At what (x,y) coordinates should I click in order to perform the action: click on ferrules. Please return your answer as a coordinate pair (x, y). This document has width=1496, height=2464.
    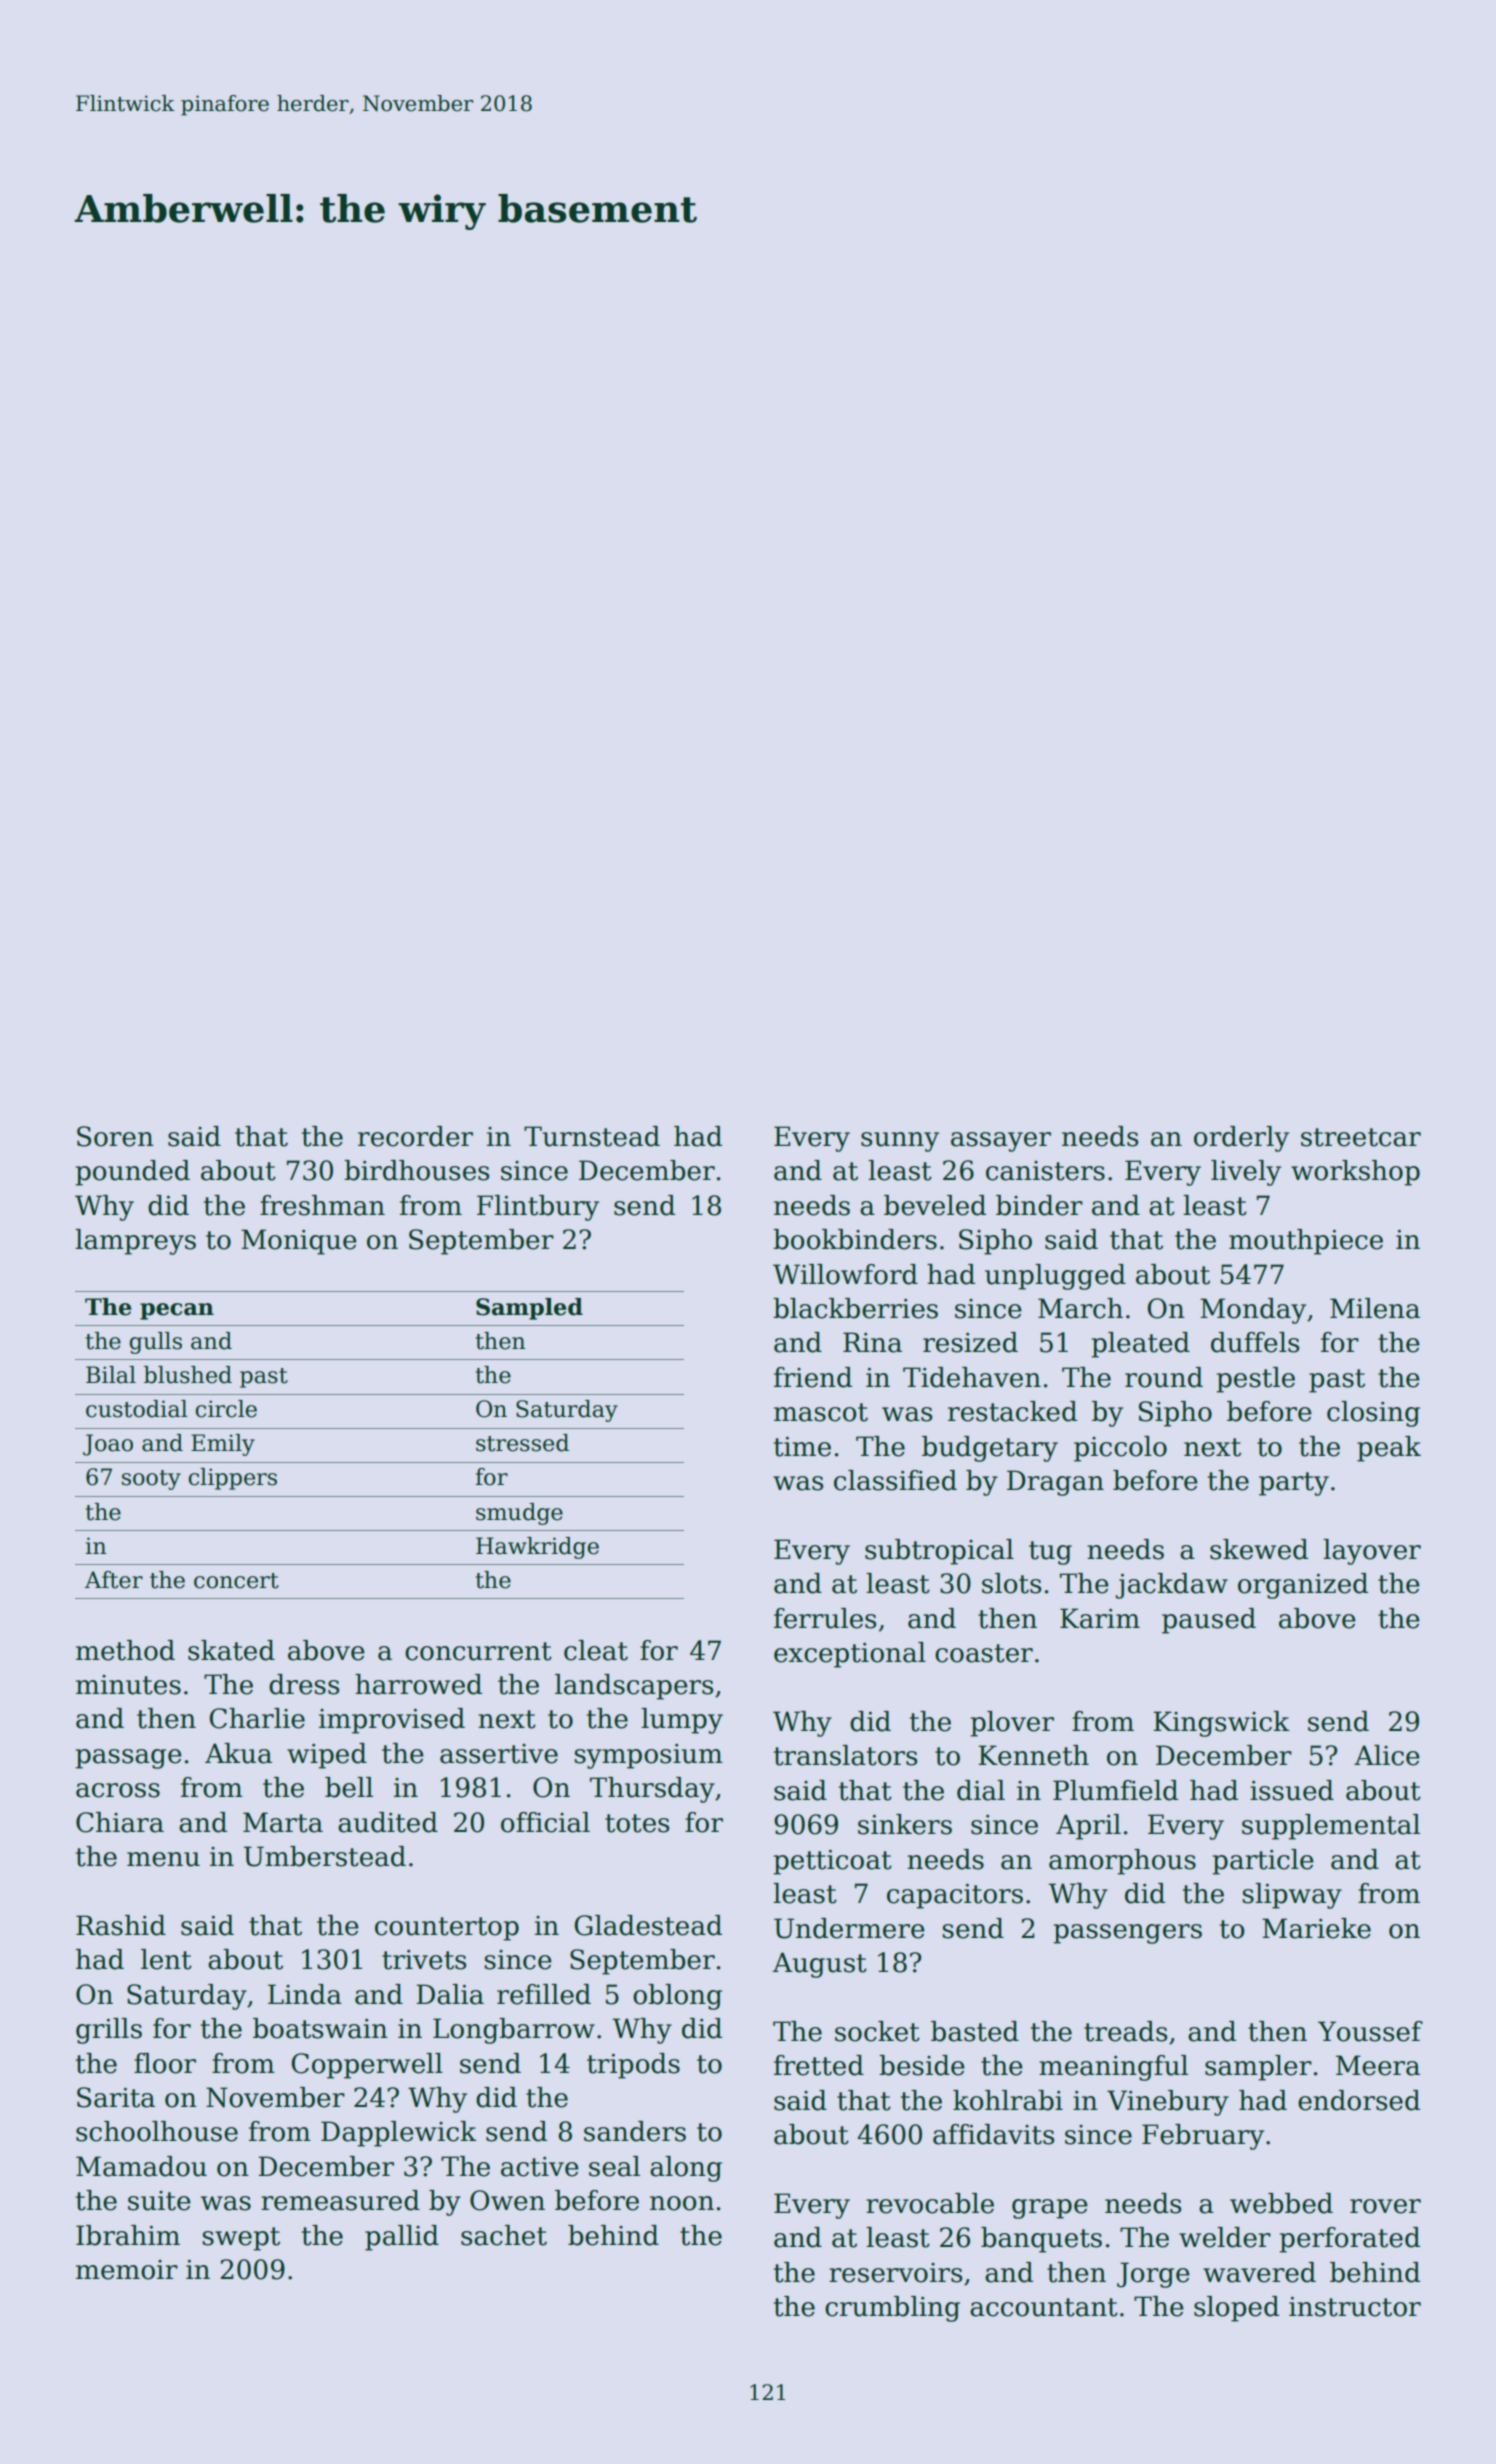
    Looking at the image, I should click on (825, 1618).
